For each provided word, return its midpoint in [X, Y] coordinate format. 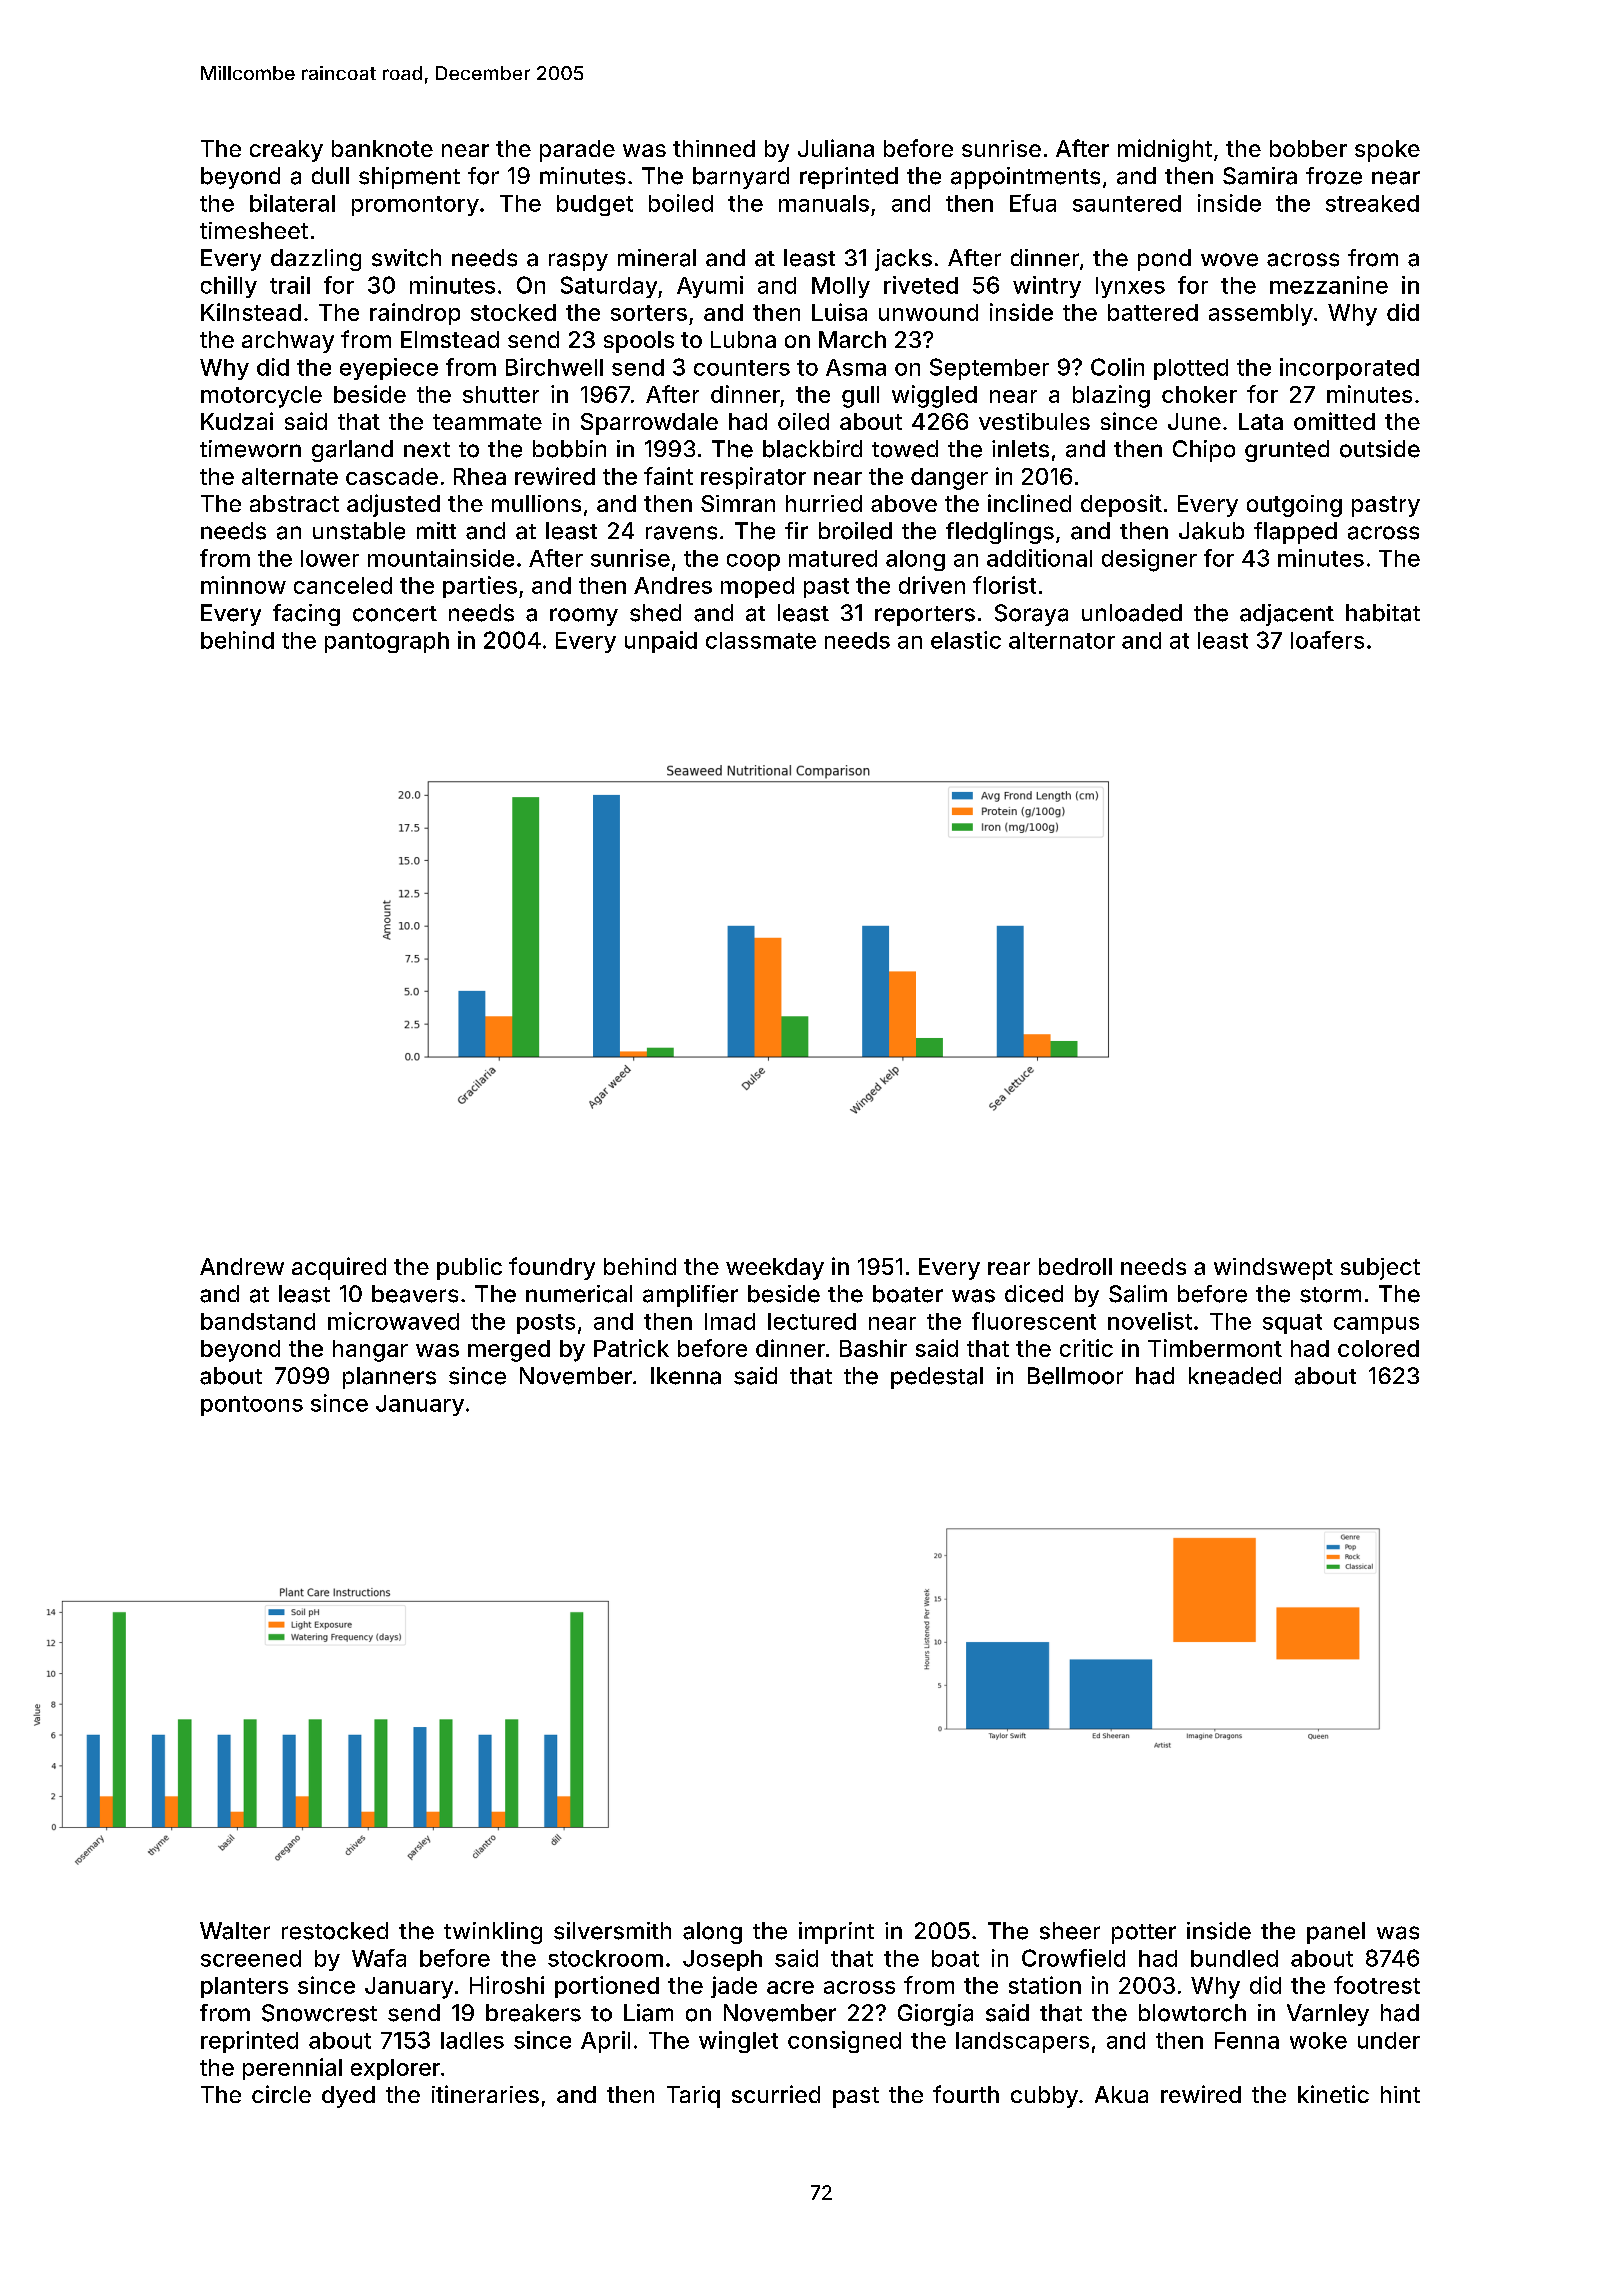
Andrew [242, 1266]
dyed [348, 2097]
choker [1199, 394]
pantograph [387, 642]
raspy [578, 262]
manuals [824, 203]
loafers [1327, 640]
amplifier [690, 1296]
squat [1292, 1324]
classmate [761, 640]
